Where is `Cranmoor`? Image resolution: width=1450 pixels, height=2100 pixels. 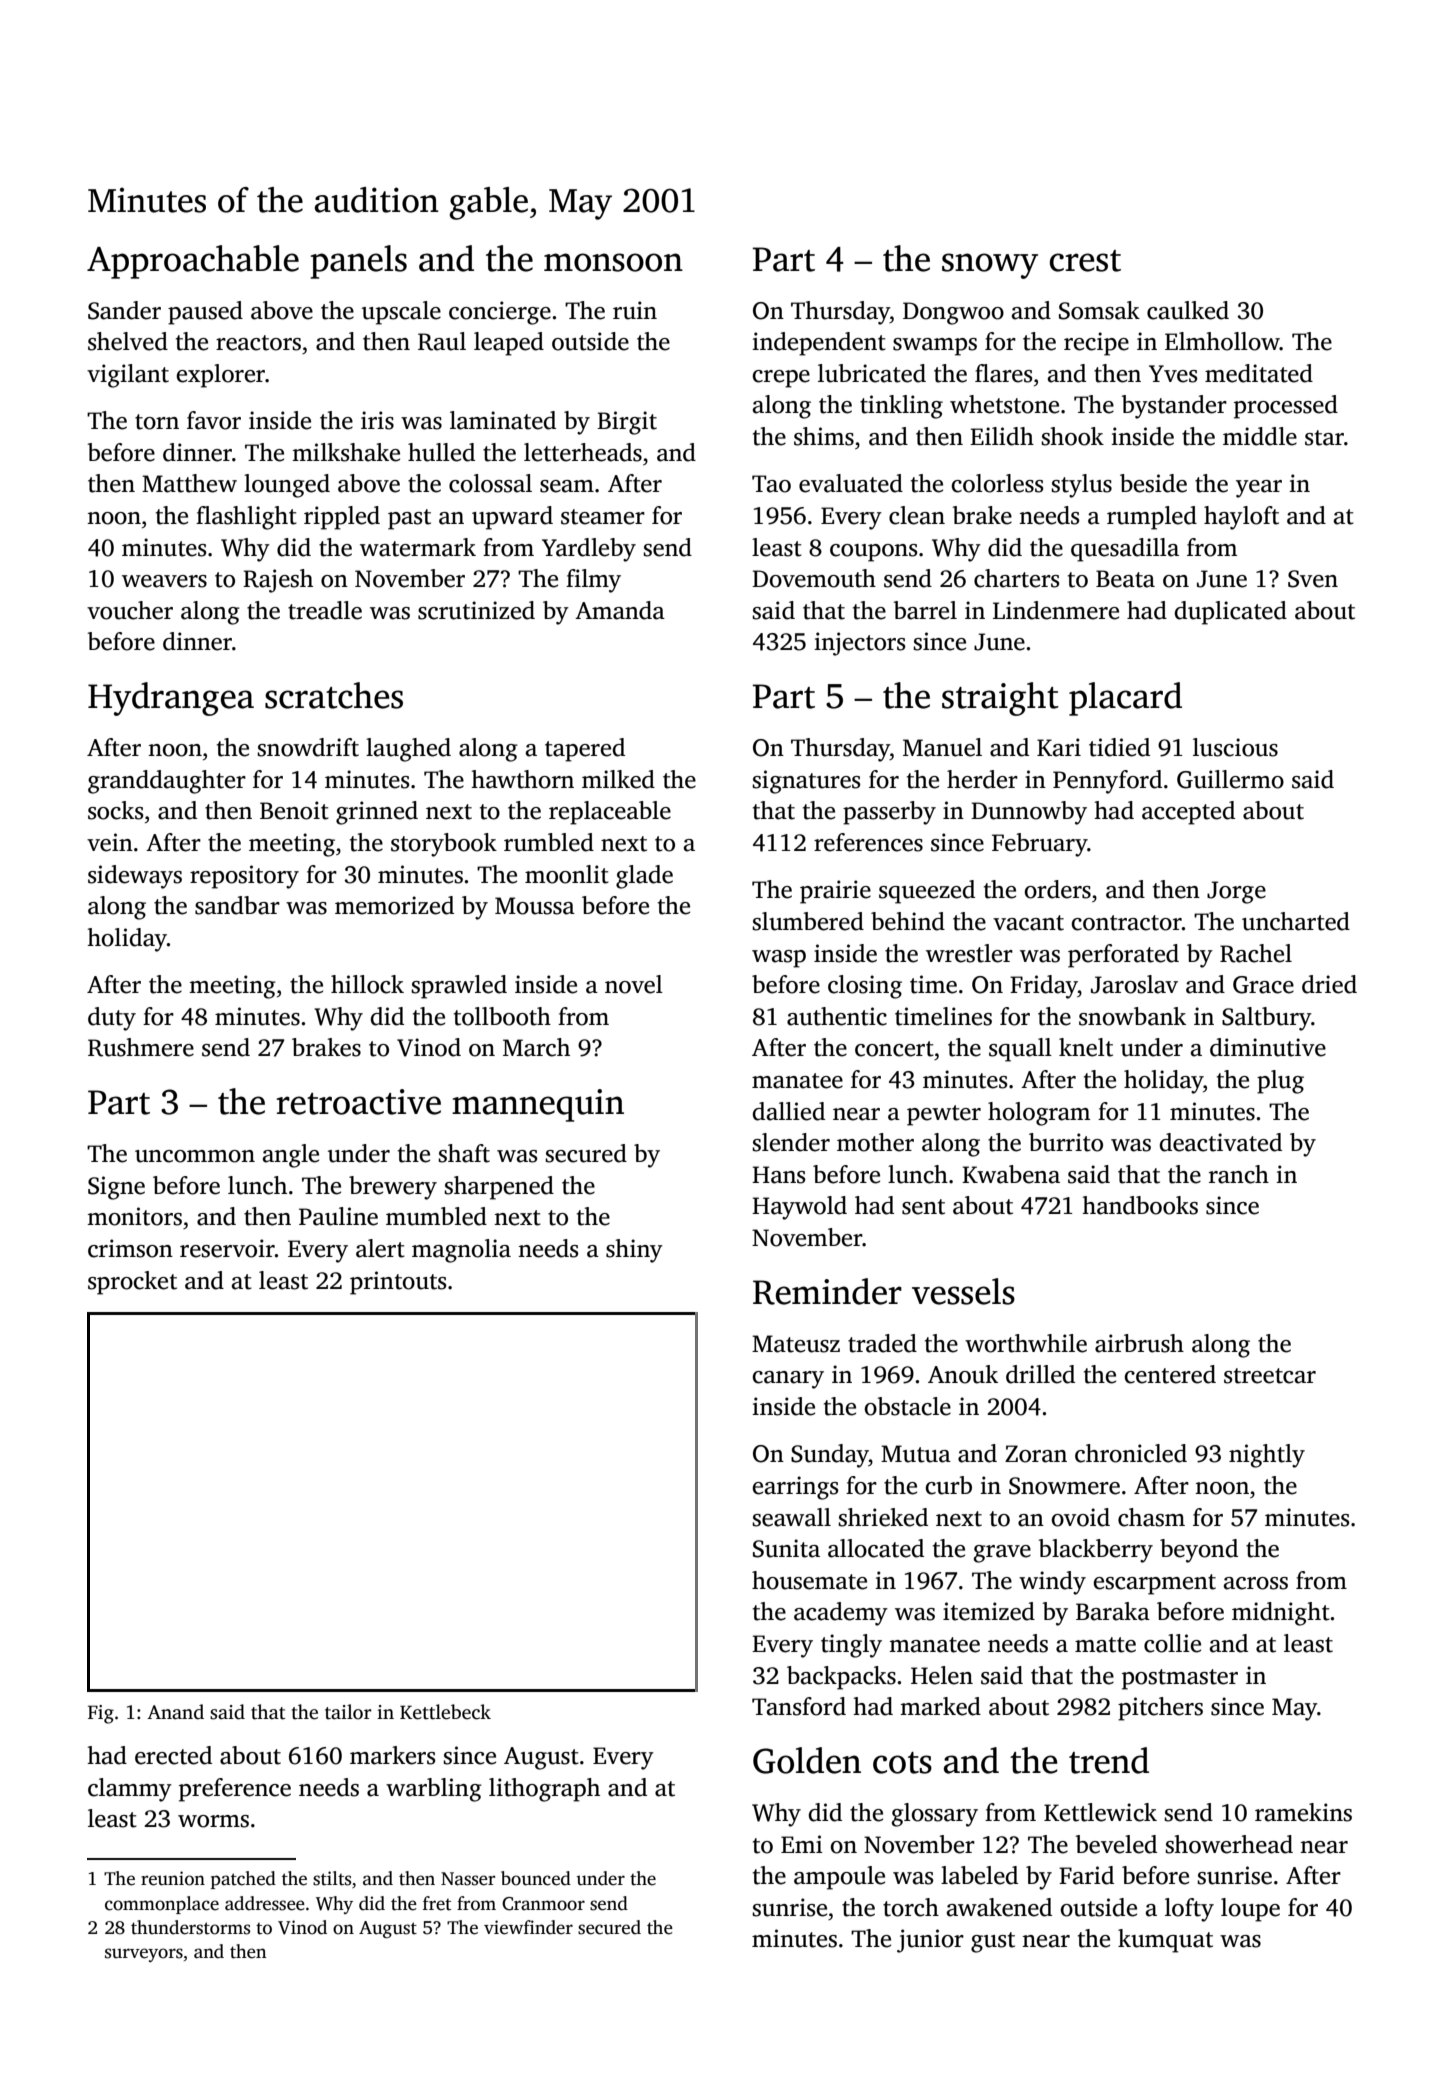 Cranmoor is located at coordinates (543, 1904).
